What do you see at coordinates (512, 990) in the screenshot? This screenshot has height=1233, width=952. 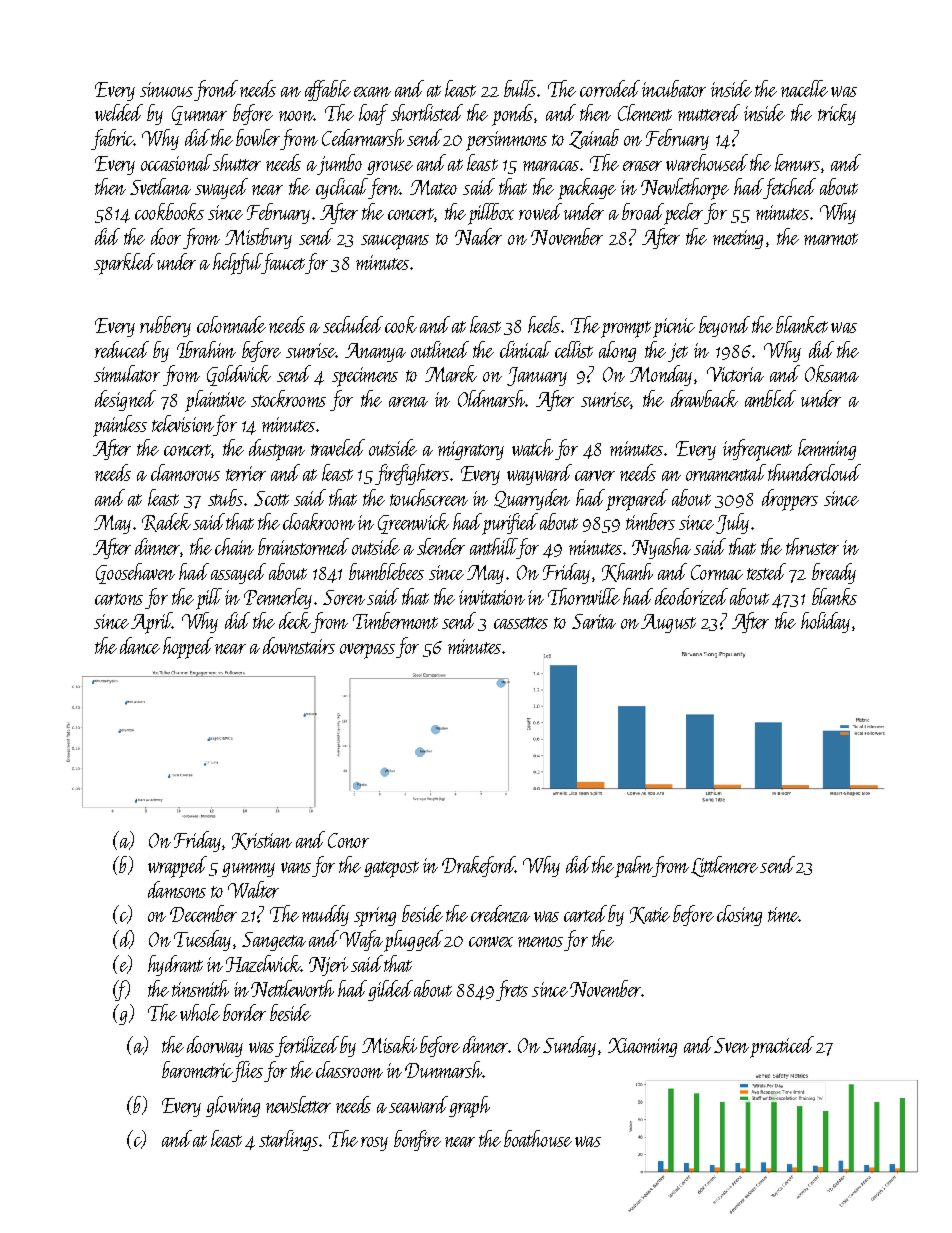 I see `frets` at bounding box center [512, 990].
